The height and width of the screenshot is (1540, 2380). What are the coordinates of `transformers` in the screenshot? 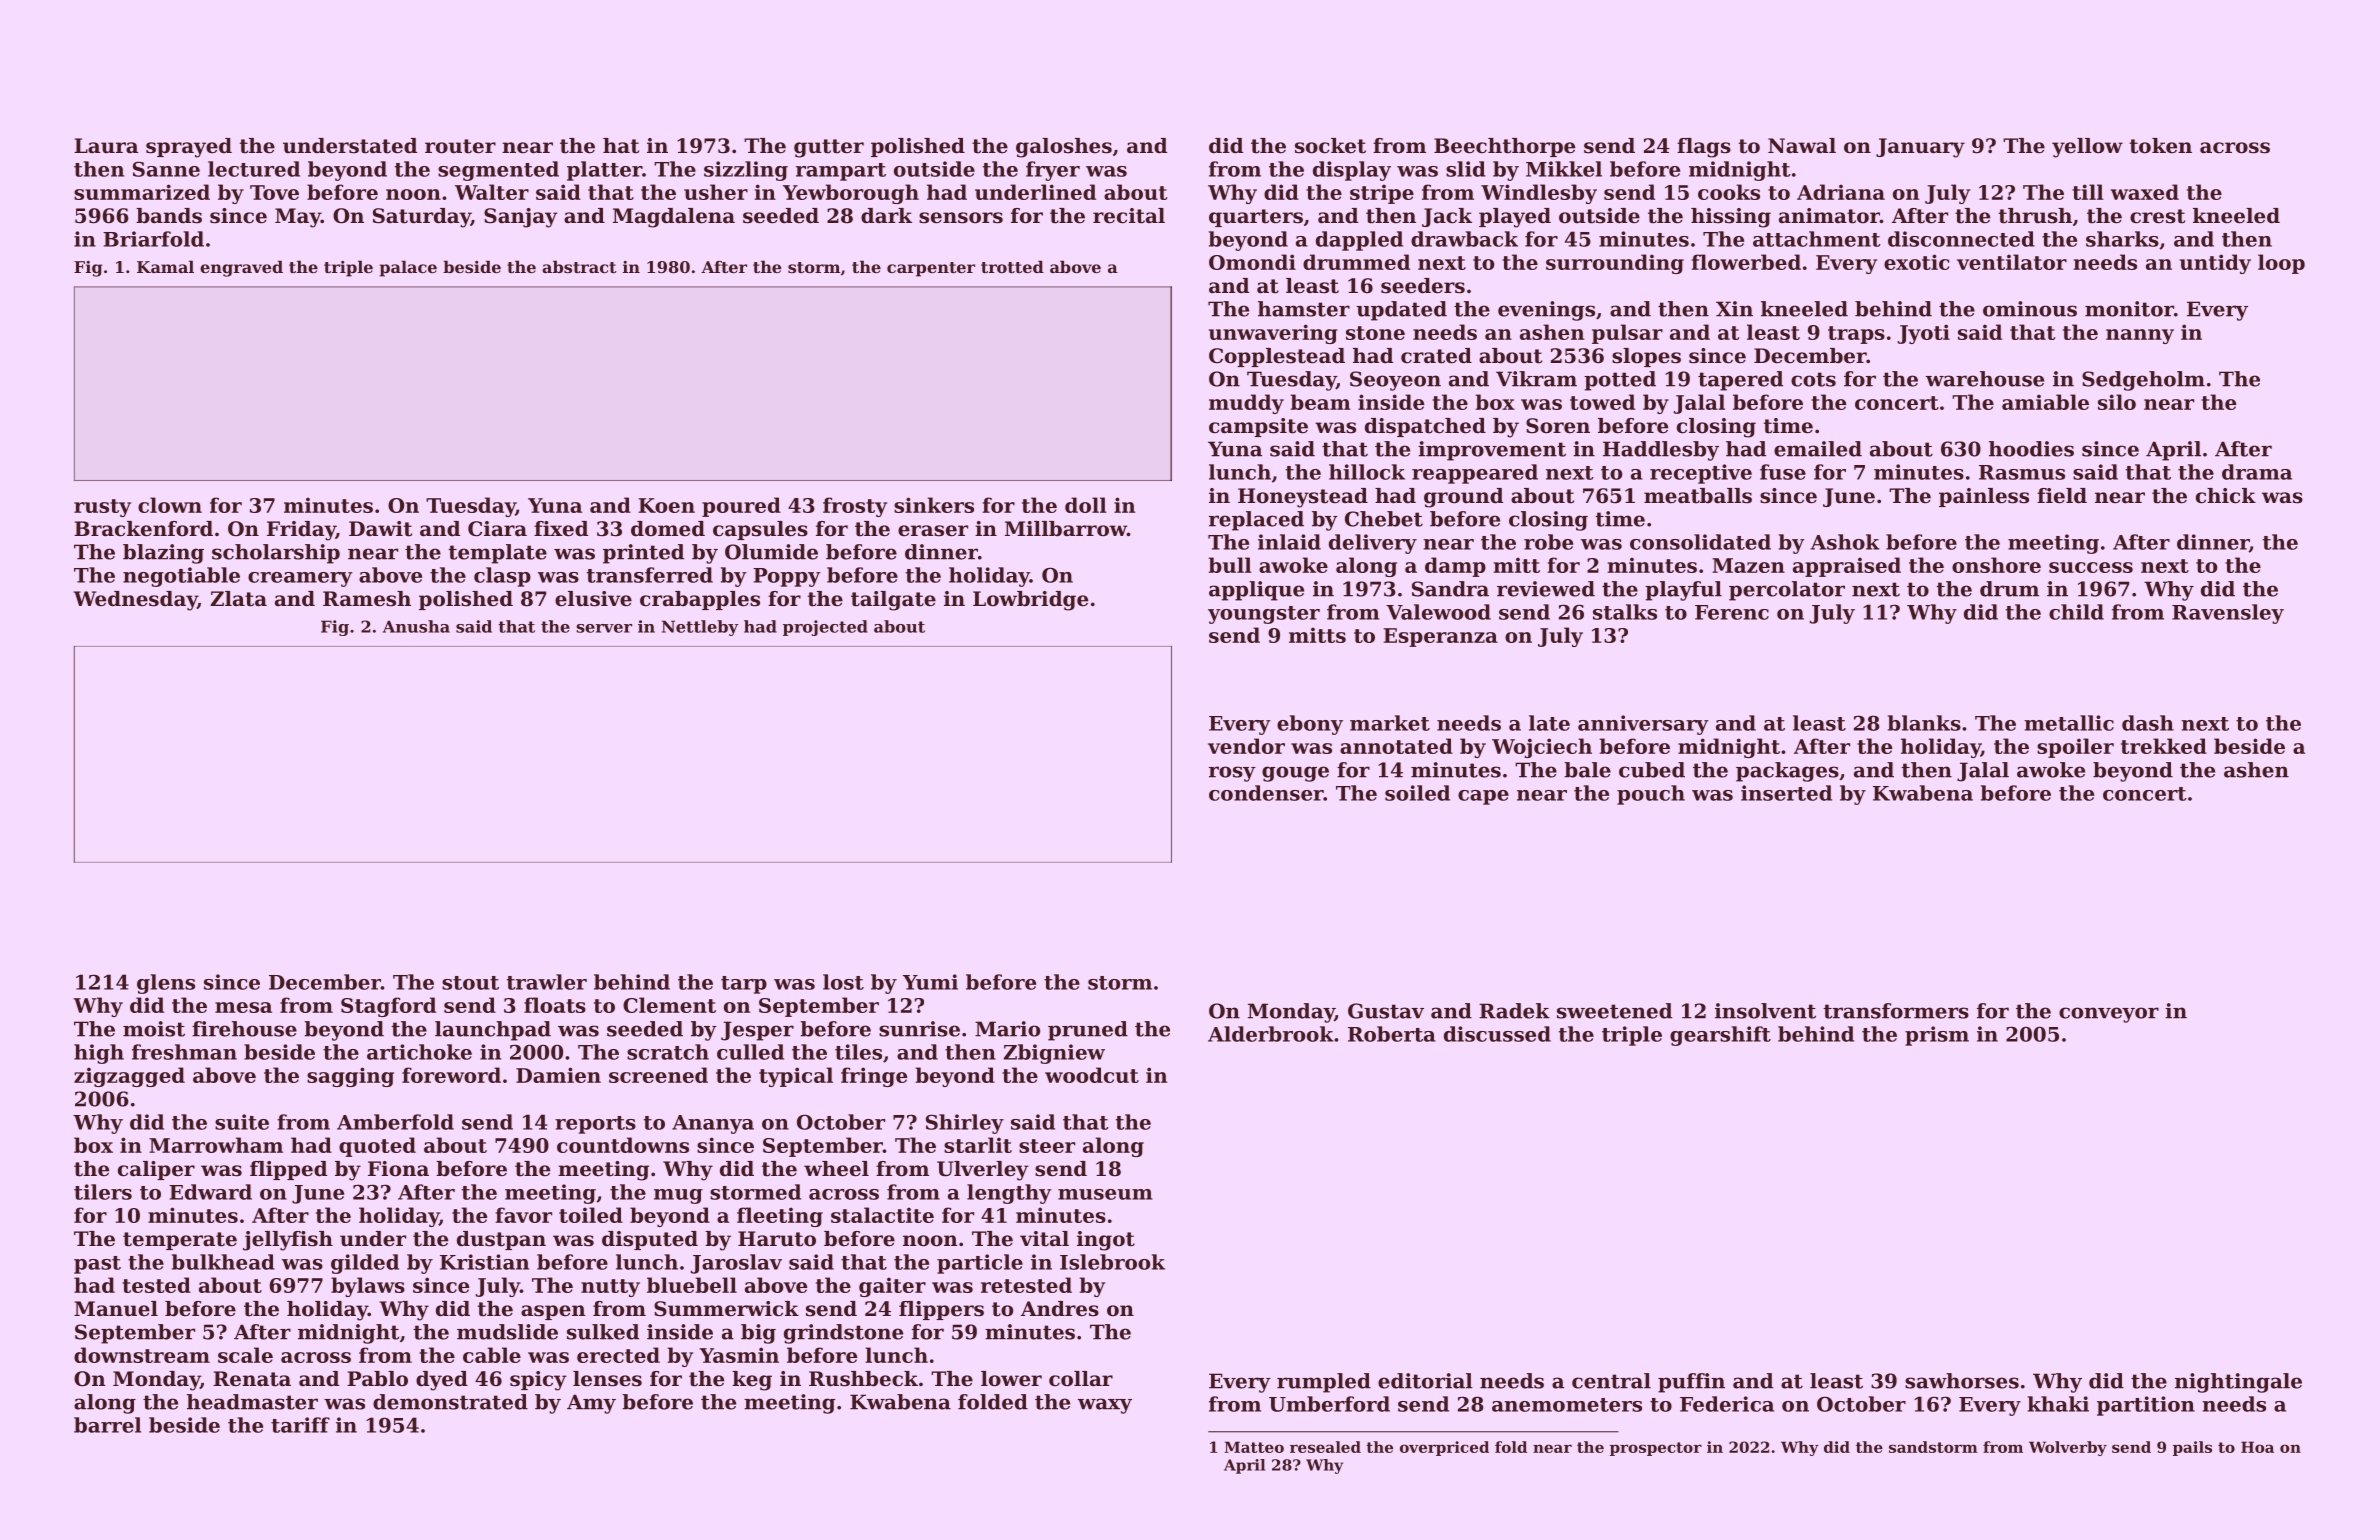 It's located at (1896, 1011).
